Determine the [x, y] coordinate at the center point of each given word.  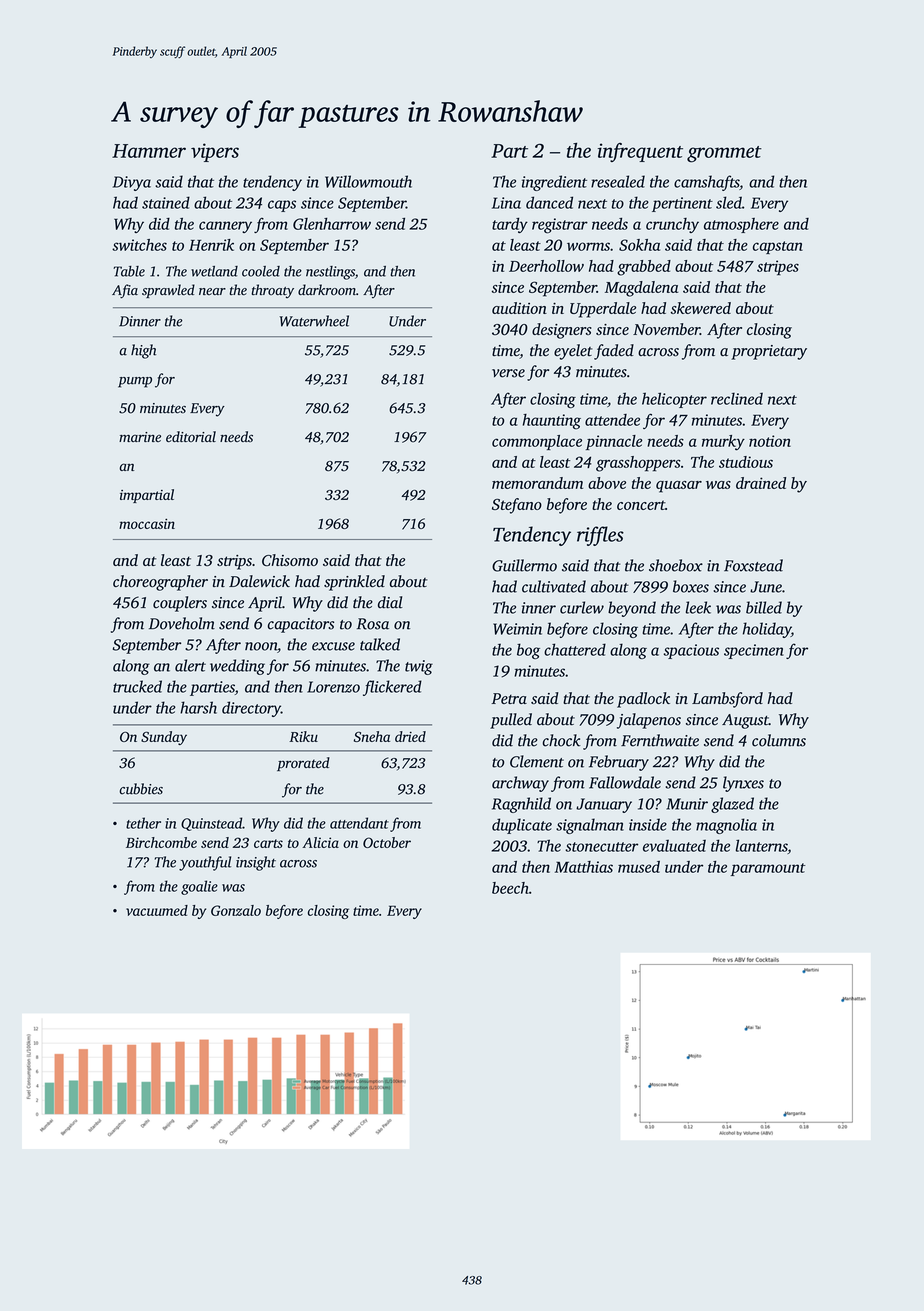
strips [234, 562]
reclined [737, 399]
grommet [724, 154]
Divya [132, 183]
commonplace [537, 442]
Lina [506, 203]
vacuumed [157, 910]
